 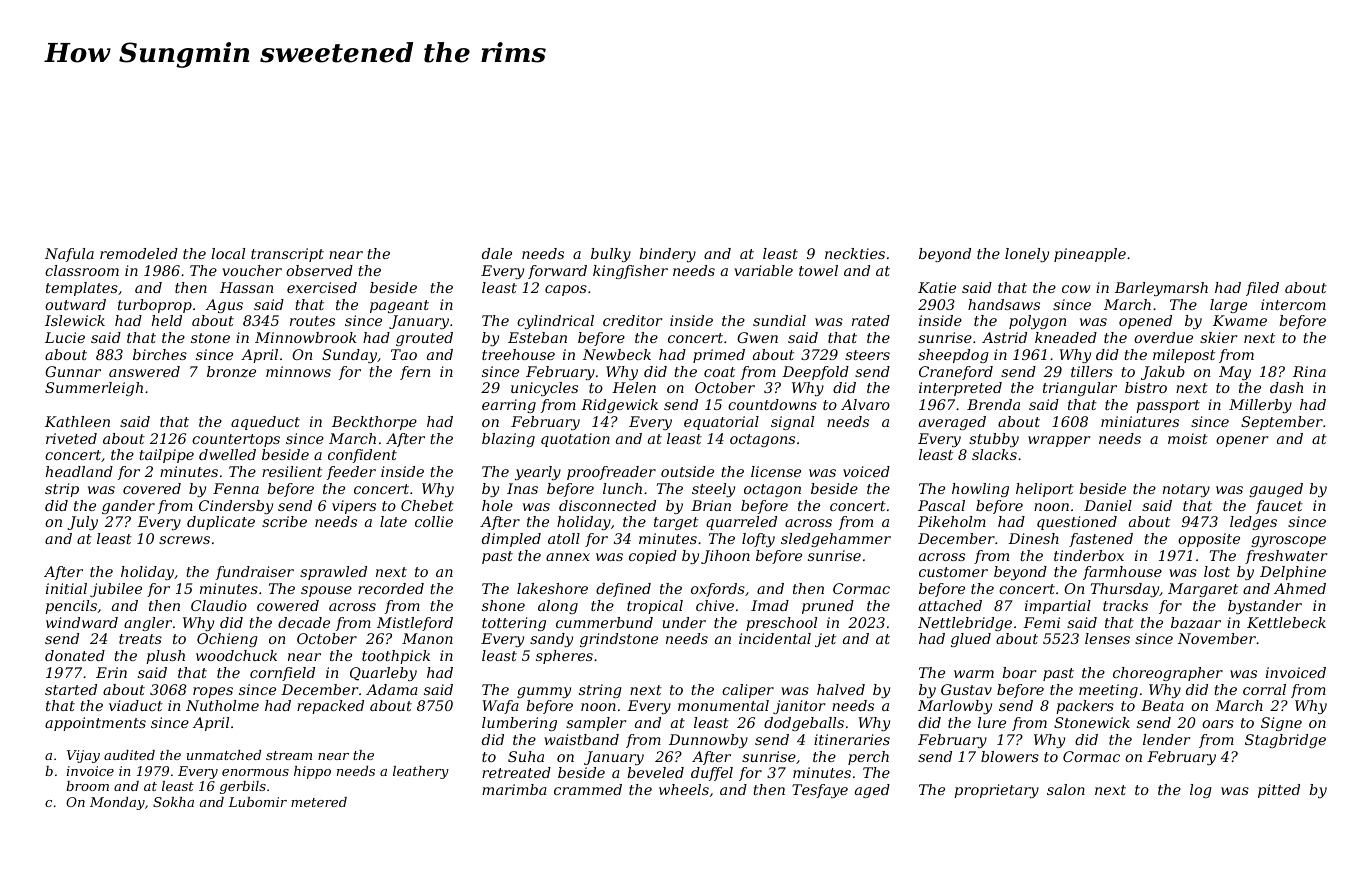 I want to click on towel, so click(x=818, y=270).
